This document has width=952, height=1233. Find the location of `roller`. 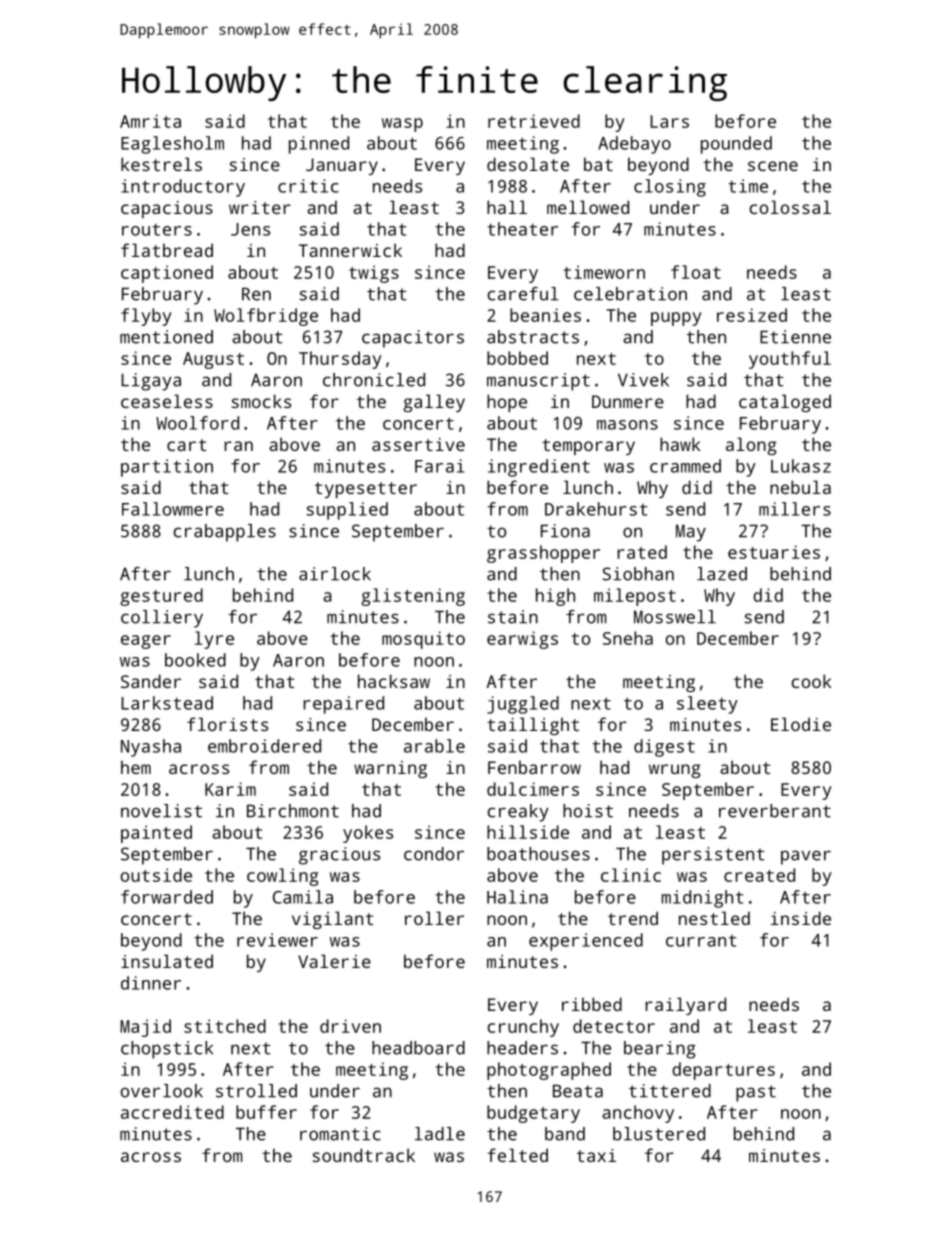

roller is located at coordinates (434, 918).
